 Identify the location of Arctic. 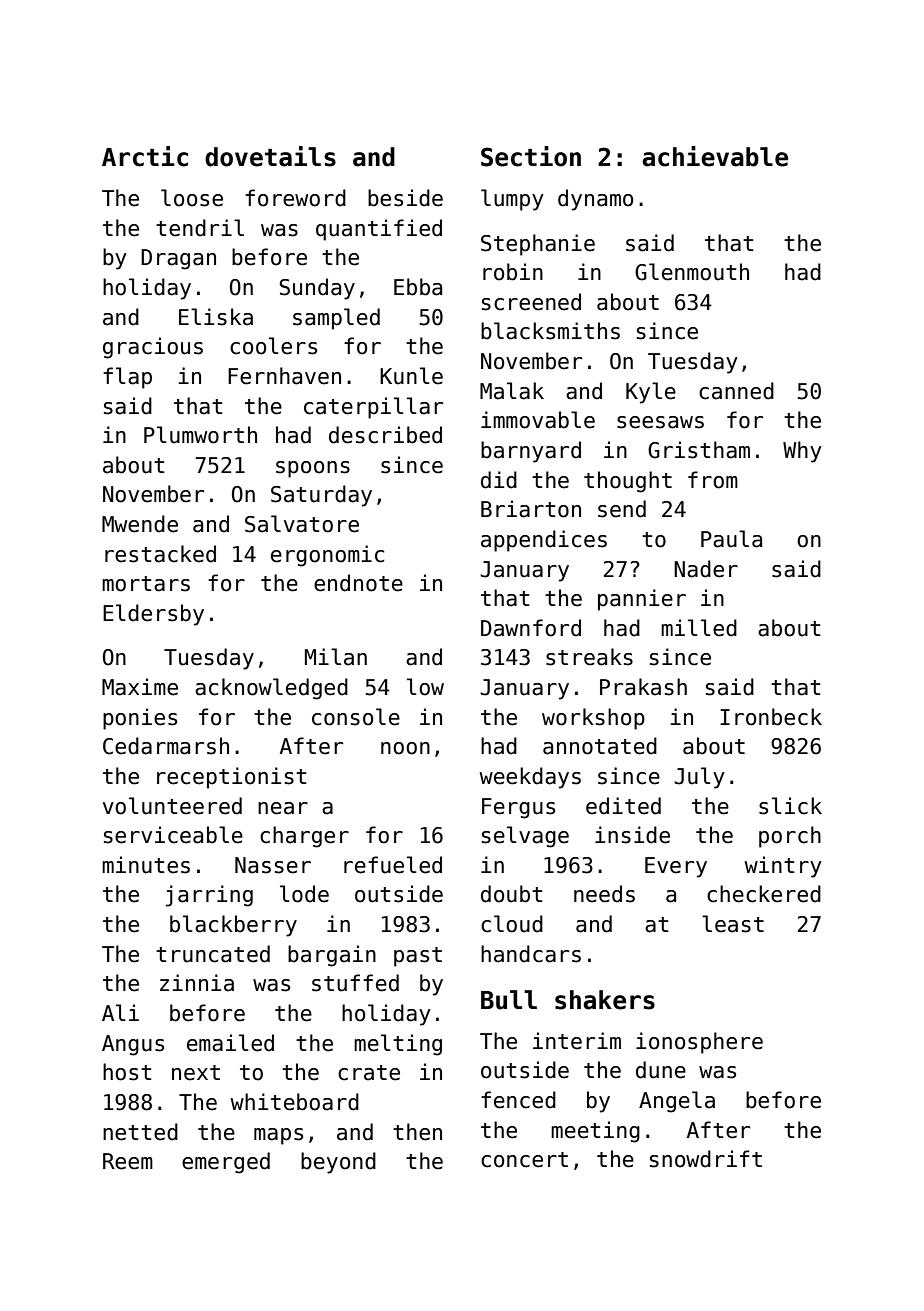
(145, 156).
